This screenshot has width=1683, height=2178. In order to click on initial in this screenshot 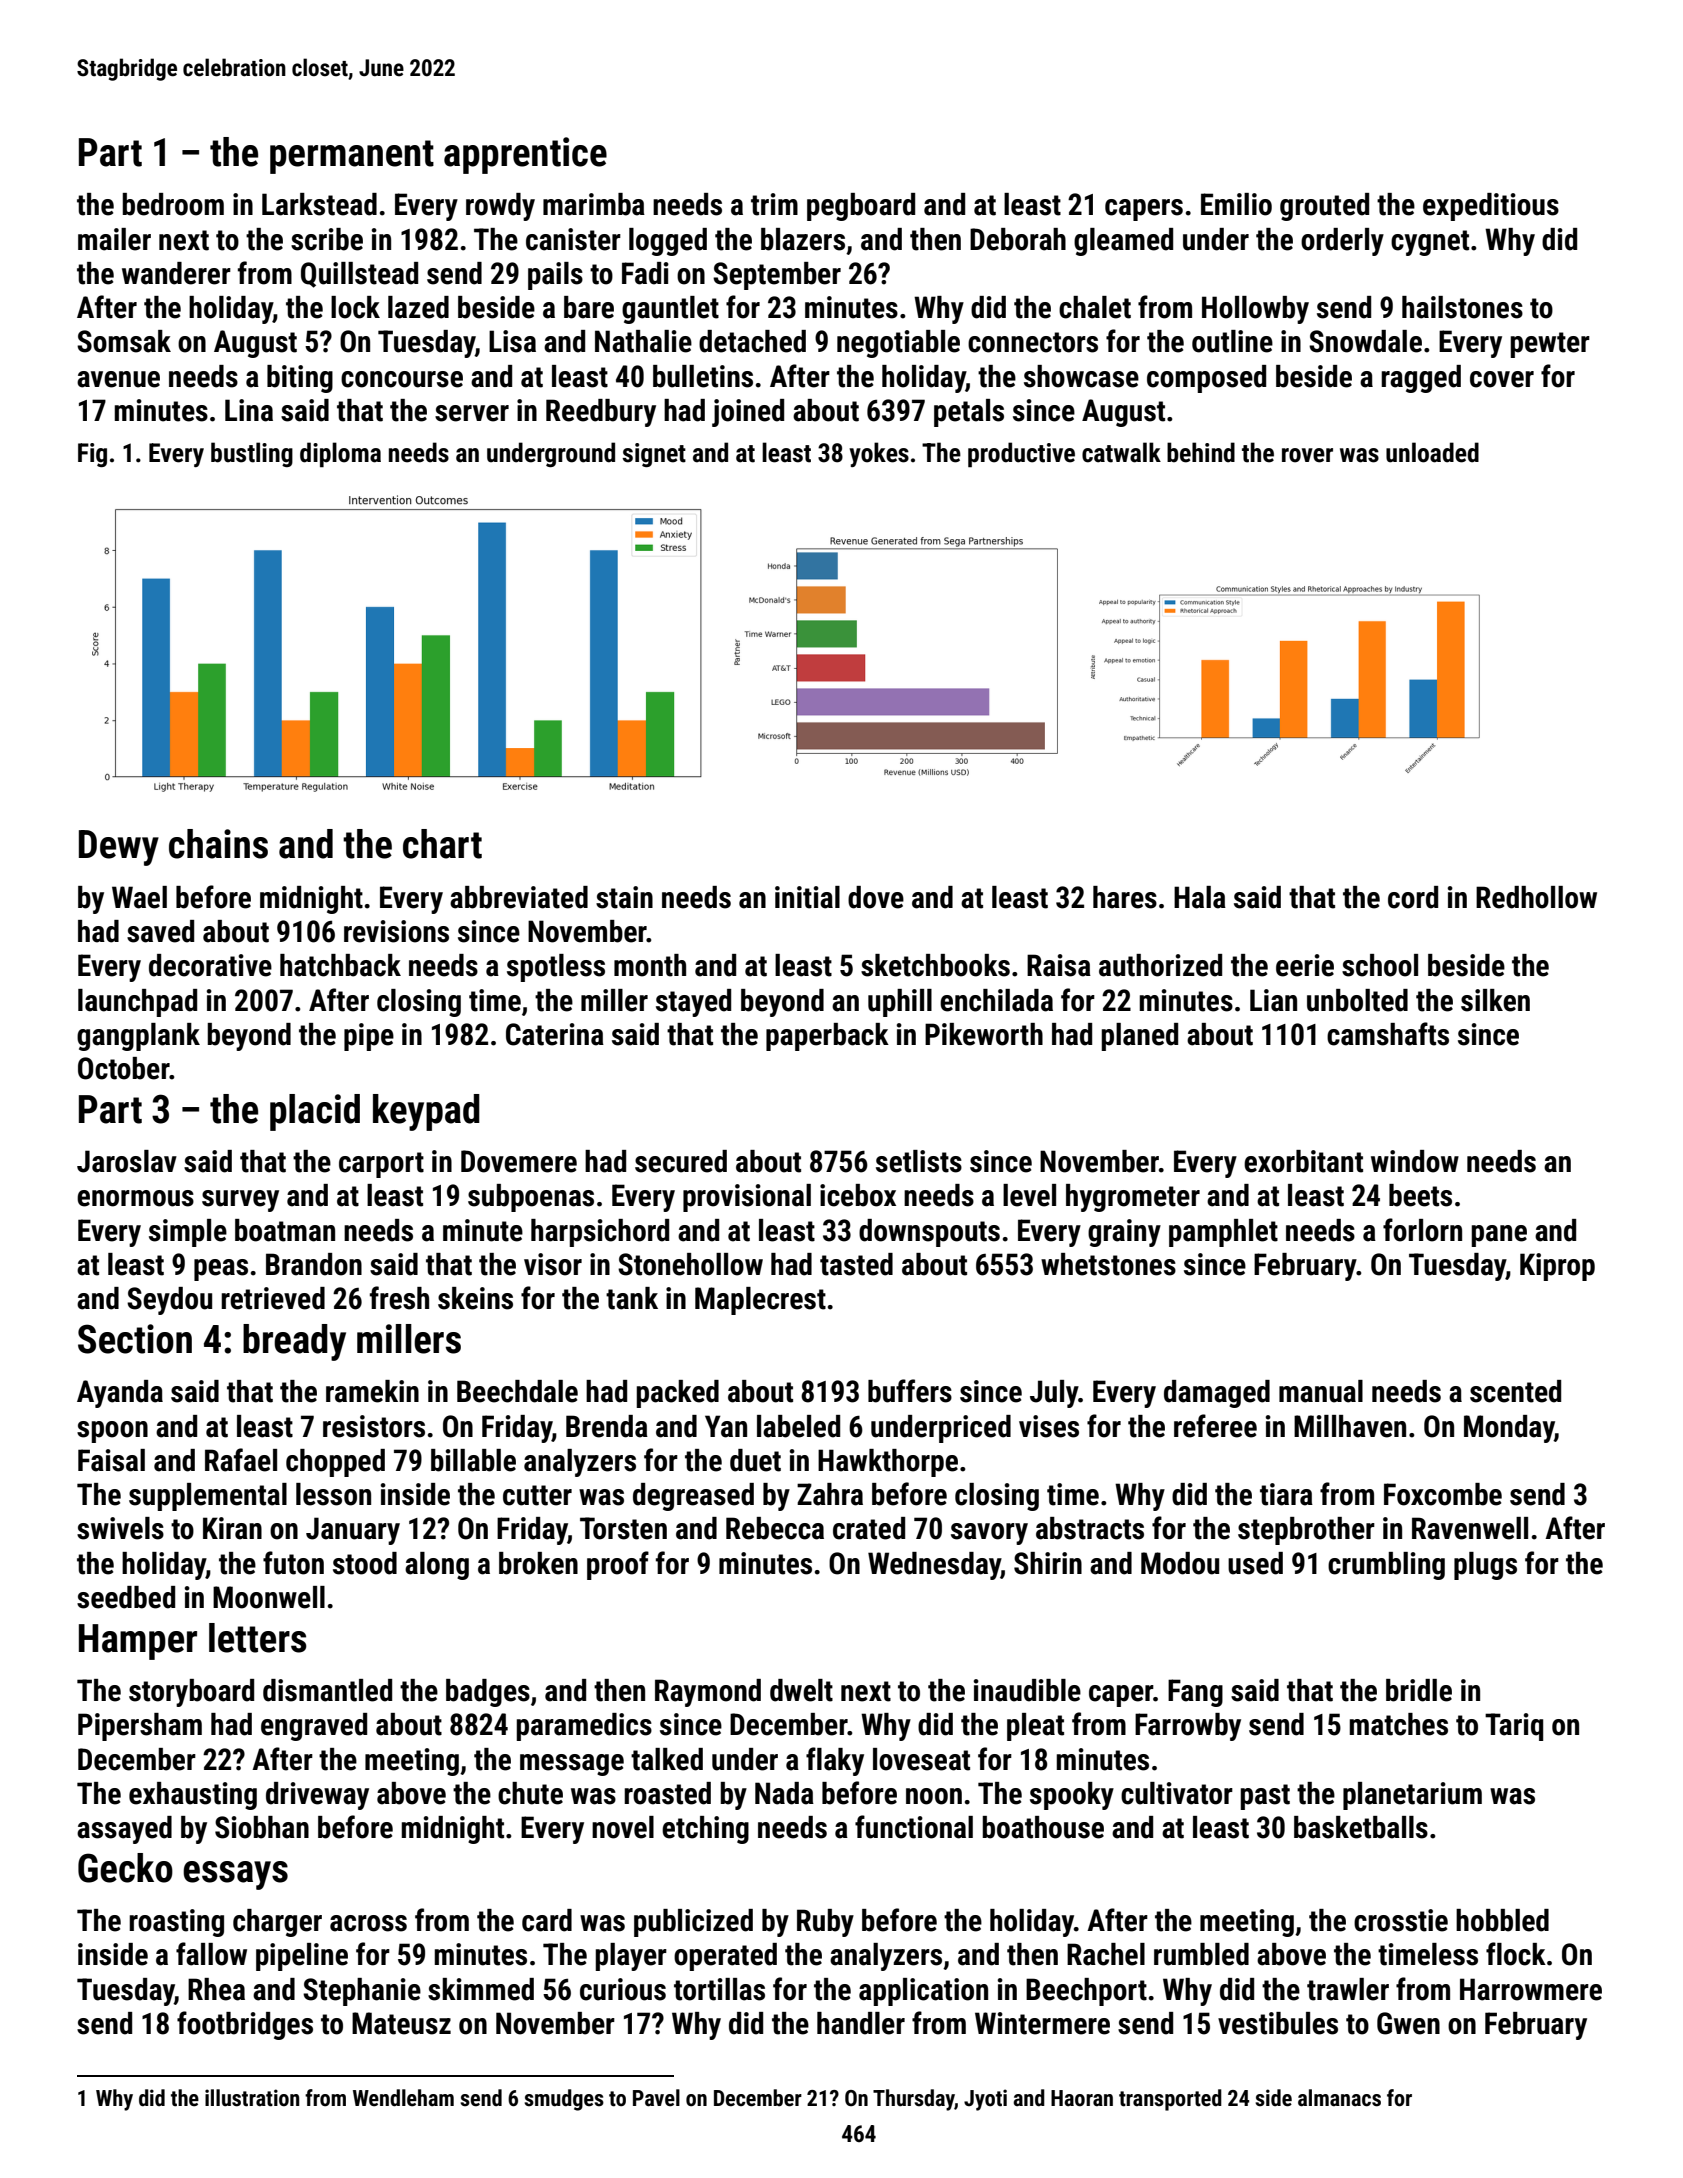, I will do `click(807, 897)`.
